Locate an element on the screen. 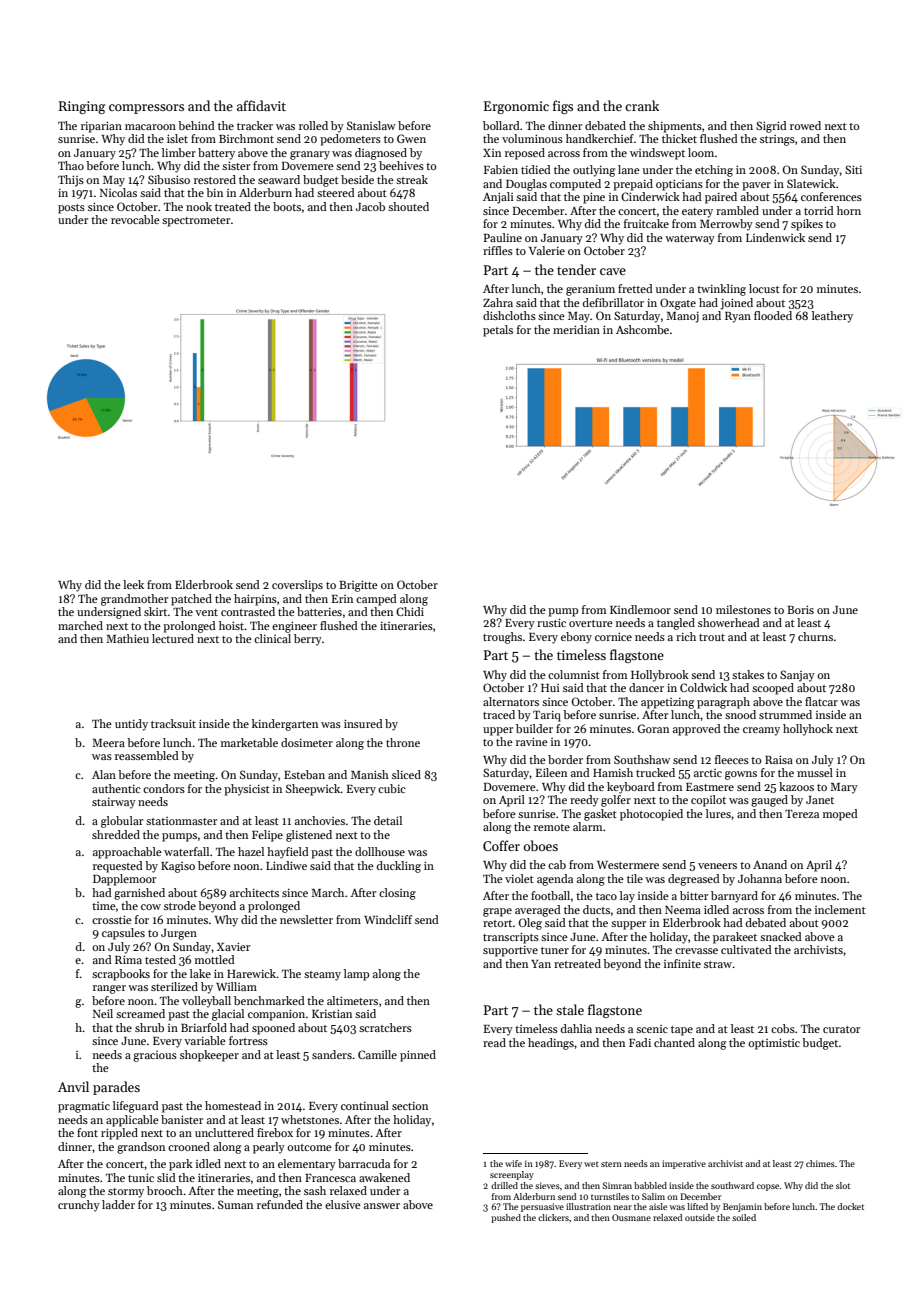 The width and height of the screenshot is (924, 1308). Ergonomic is located at coordinates (516, 107).
